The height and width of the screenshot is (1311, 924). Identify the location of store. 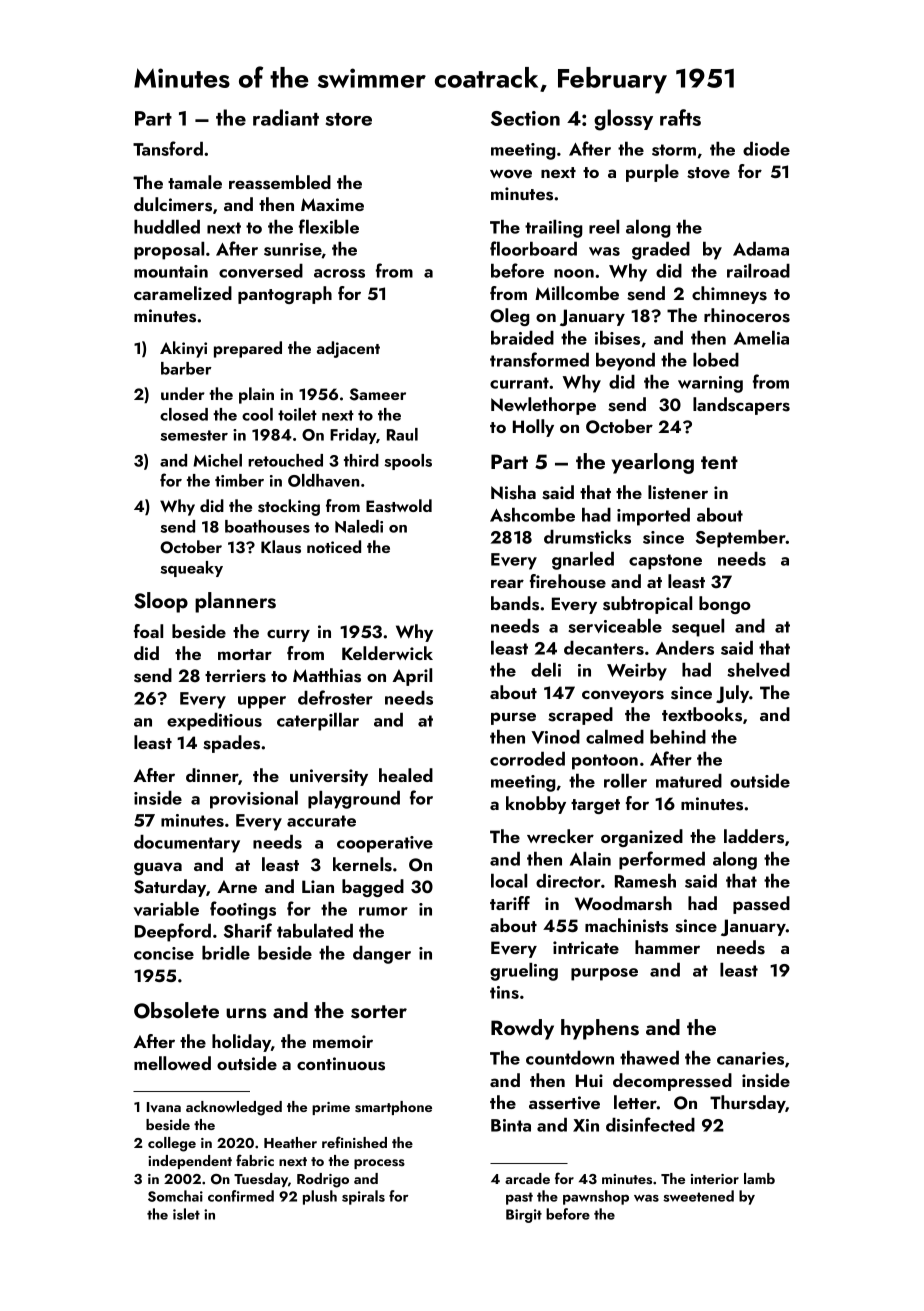
(349, 119).
